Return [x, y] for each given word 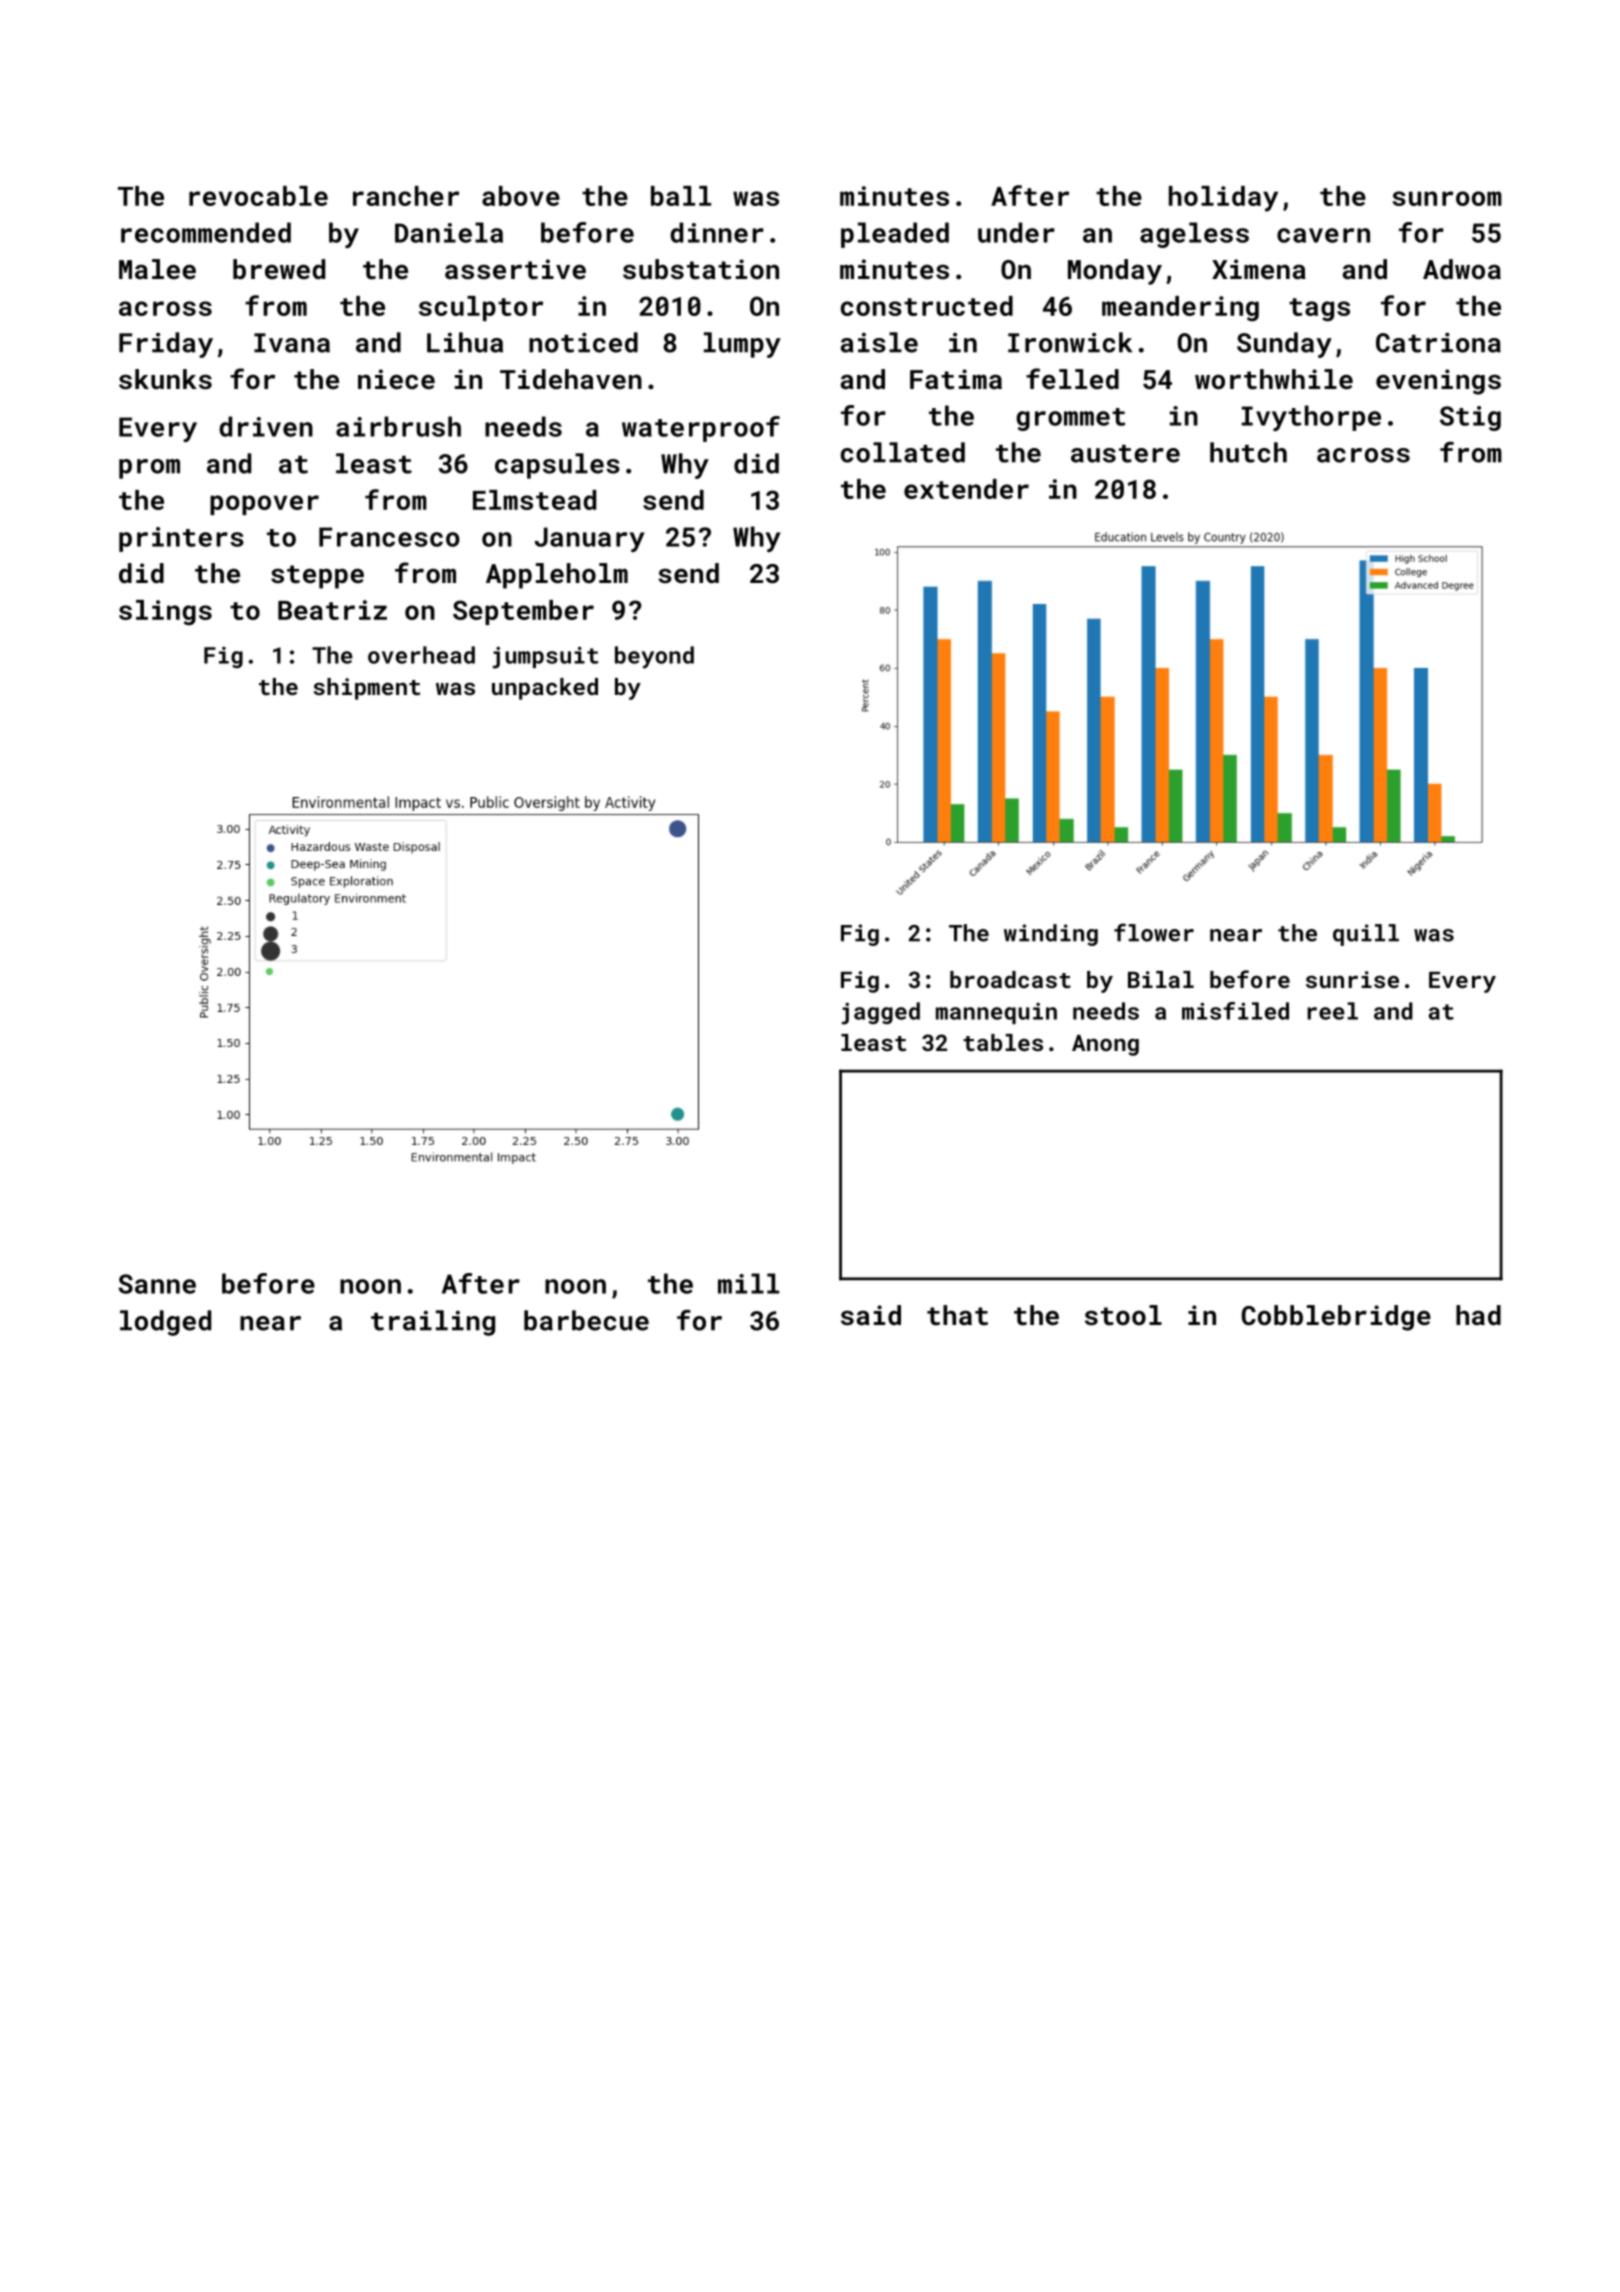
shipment [366, 689]
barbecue [586, 1320]
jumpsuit [545, 658]
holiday [1223, 199]
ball [681, 196]
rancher [406, 196]
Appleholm [557, 576]
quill [1366, 935]
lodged [165, 1323]
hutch [1248, 452]
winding [1051, 935]
